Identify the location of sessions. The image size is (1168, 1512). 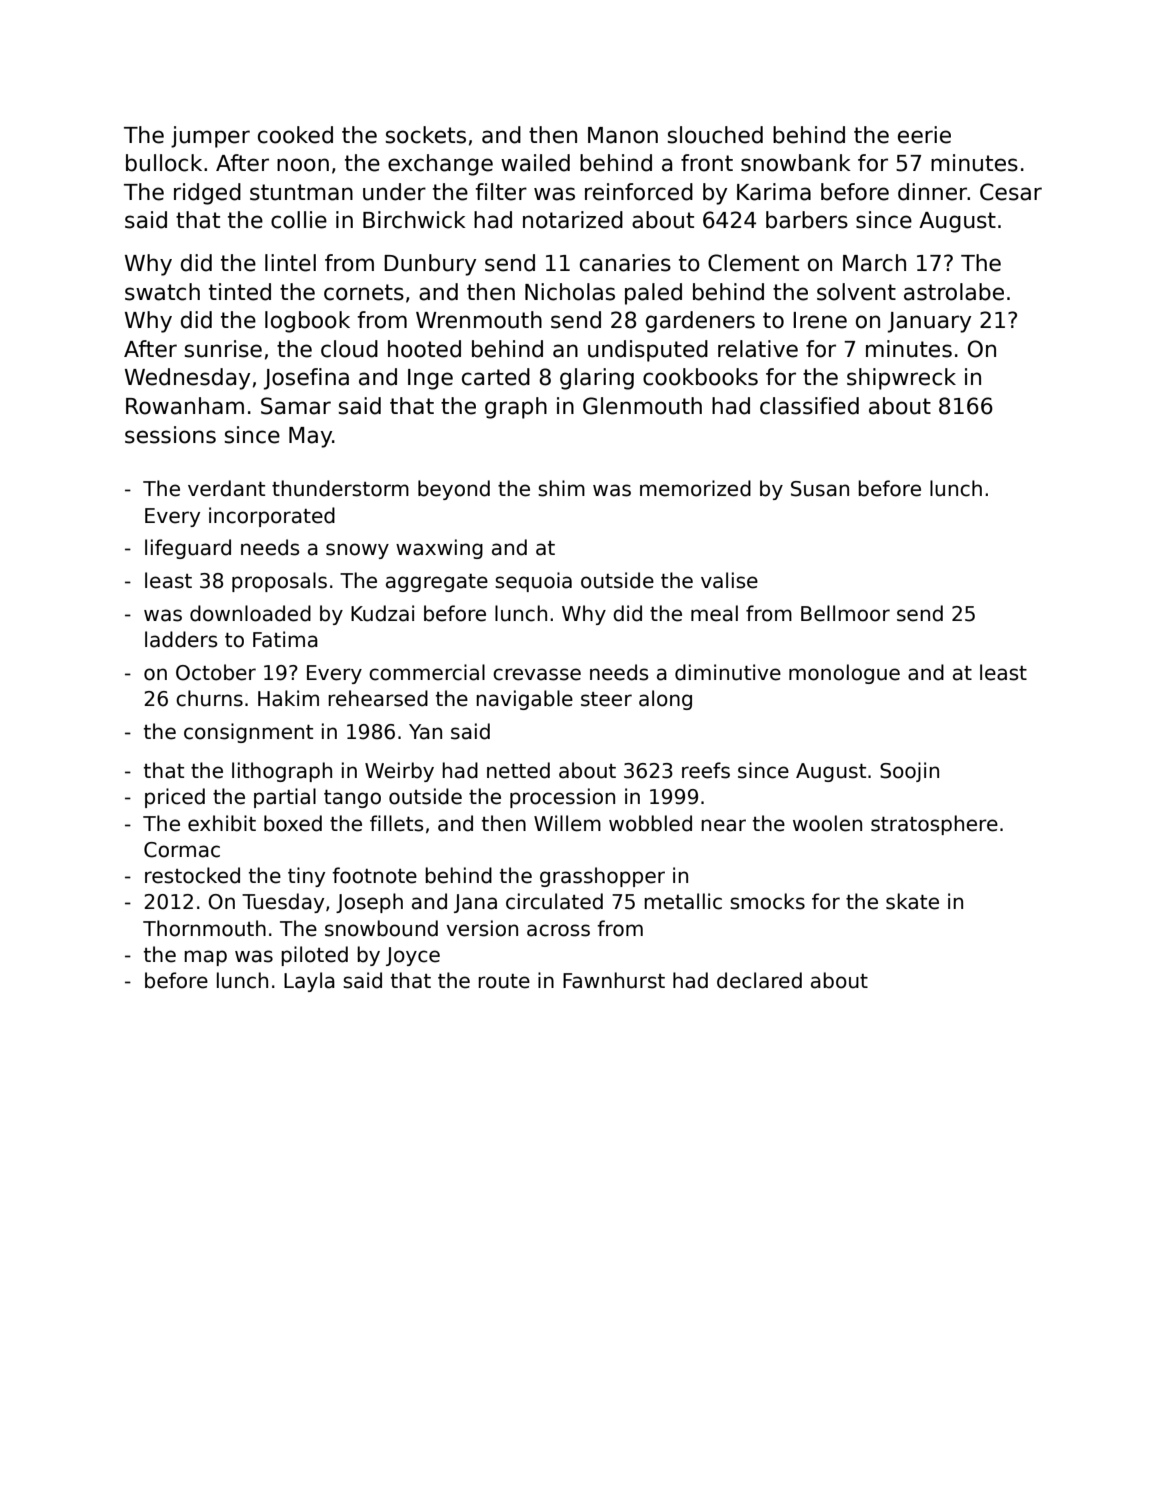
(170, 435).
